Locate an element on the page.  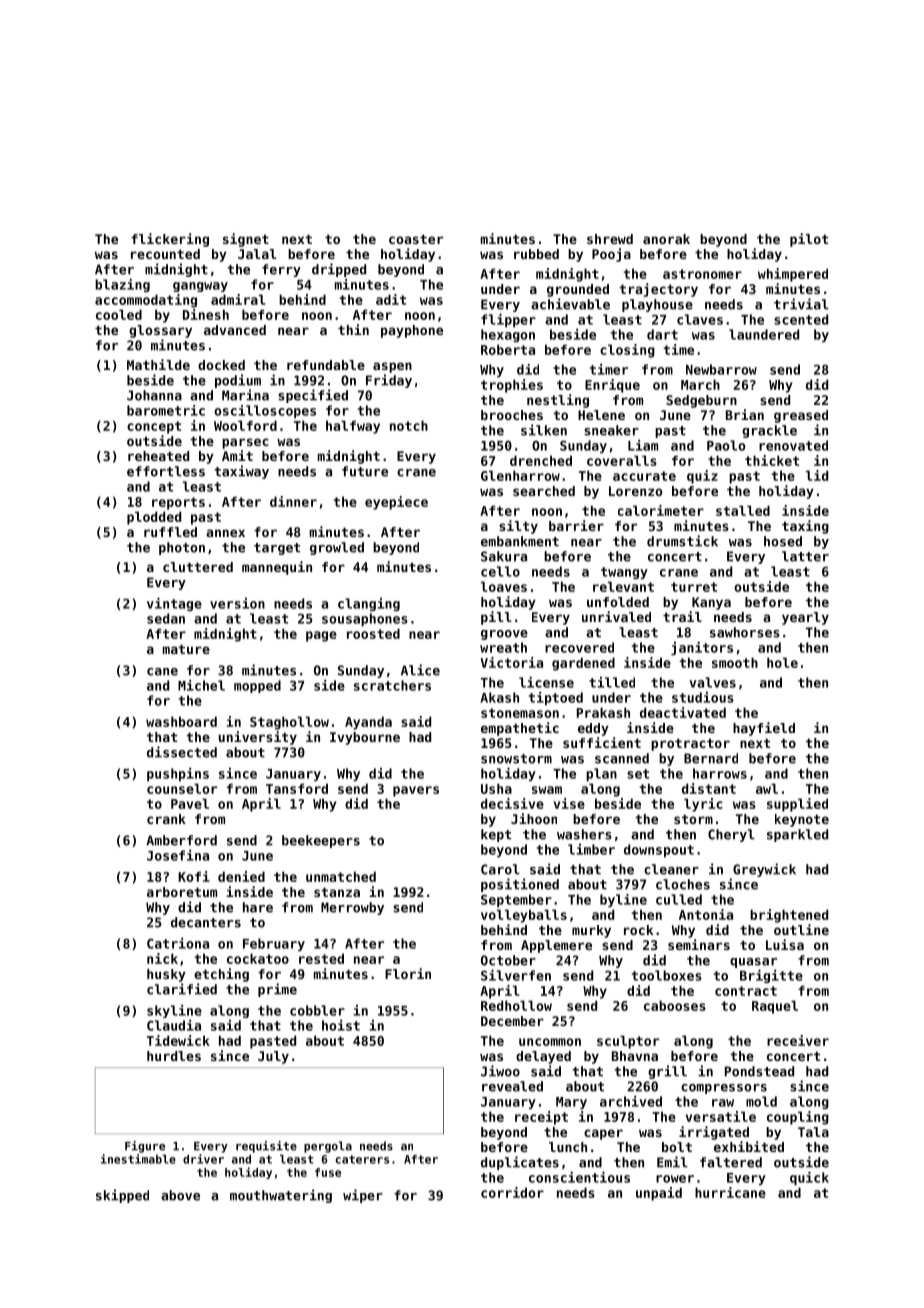
Silverfen is located at coordinates (516, 975).
